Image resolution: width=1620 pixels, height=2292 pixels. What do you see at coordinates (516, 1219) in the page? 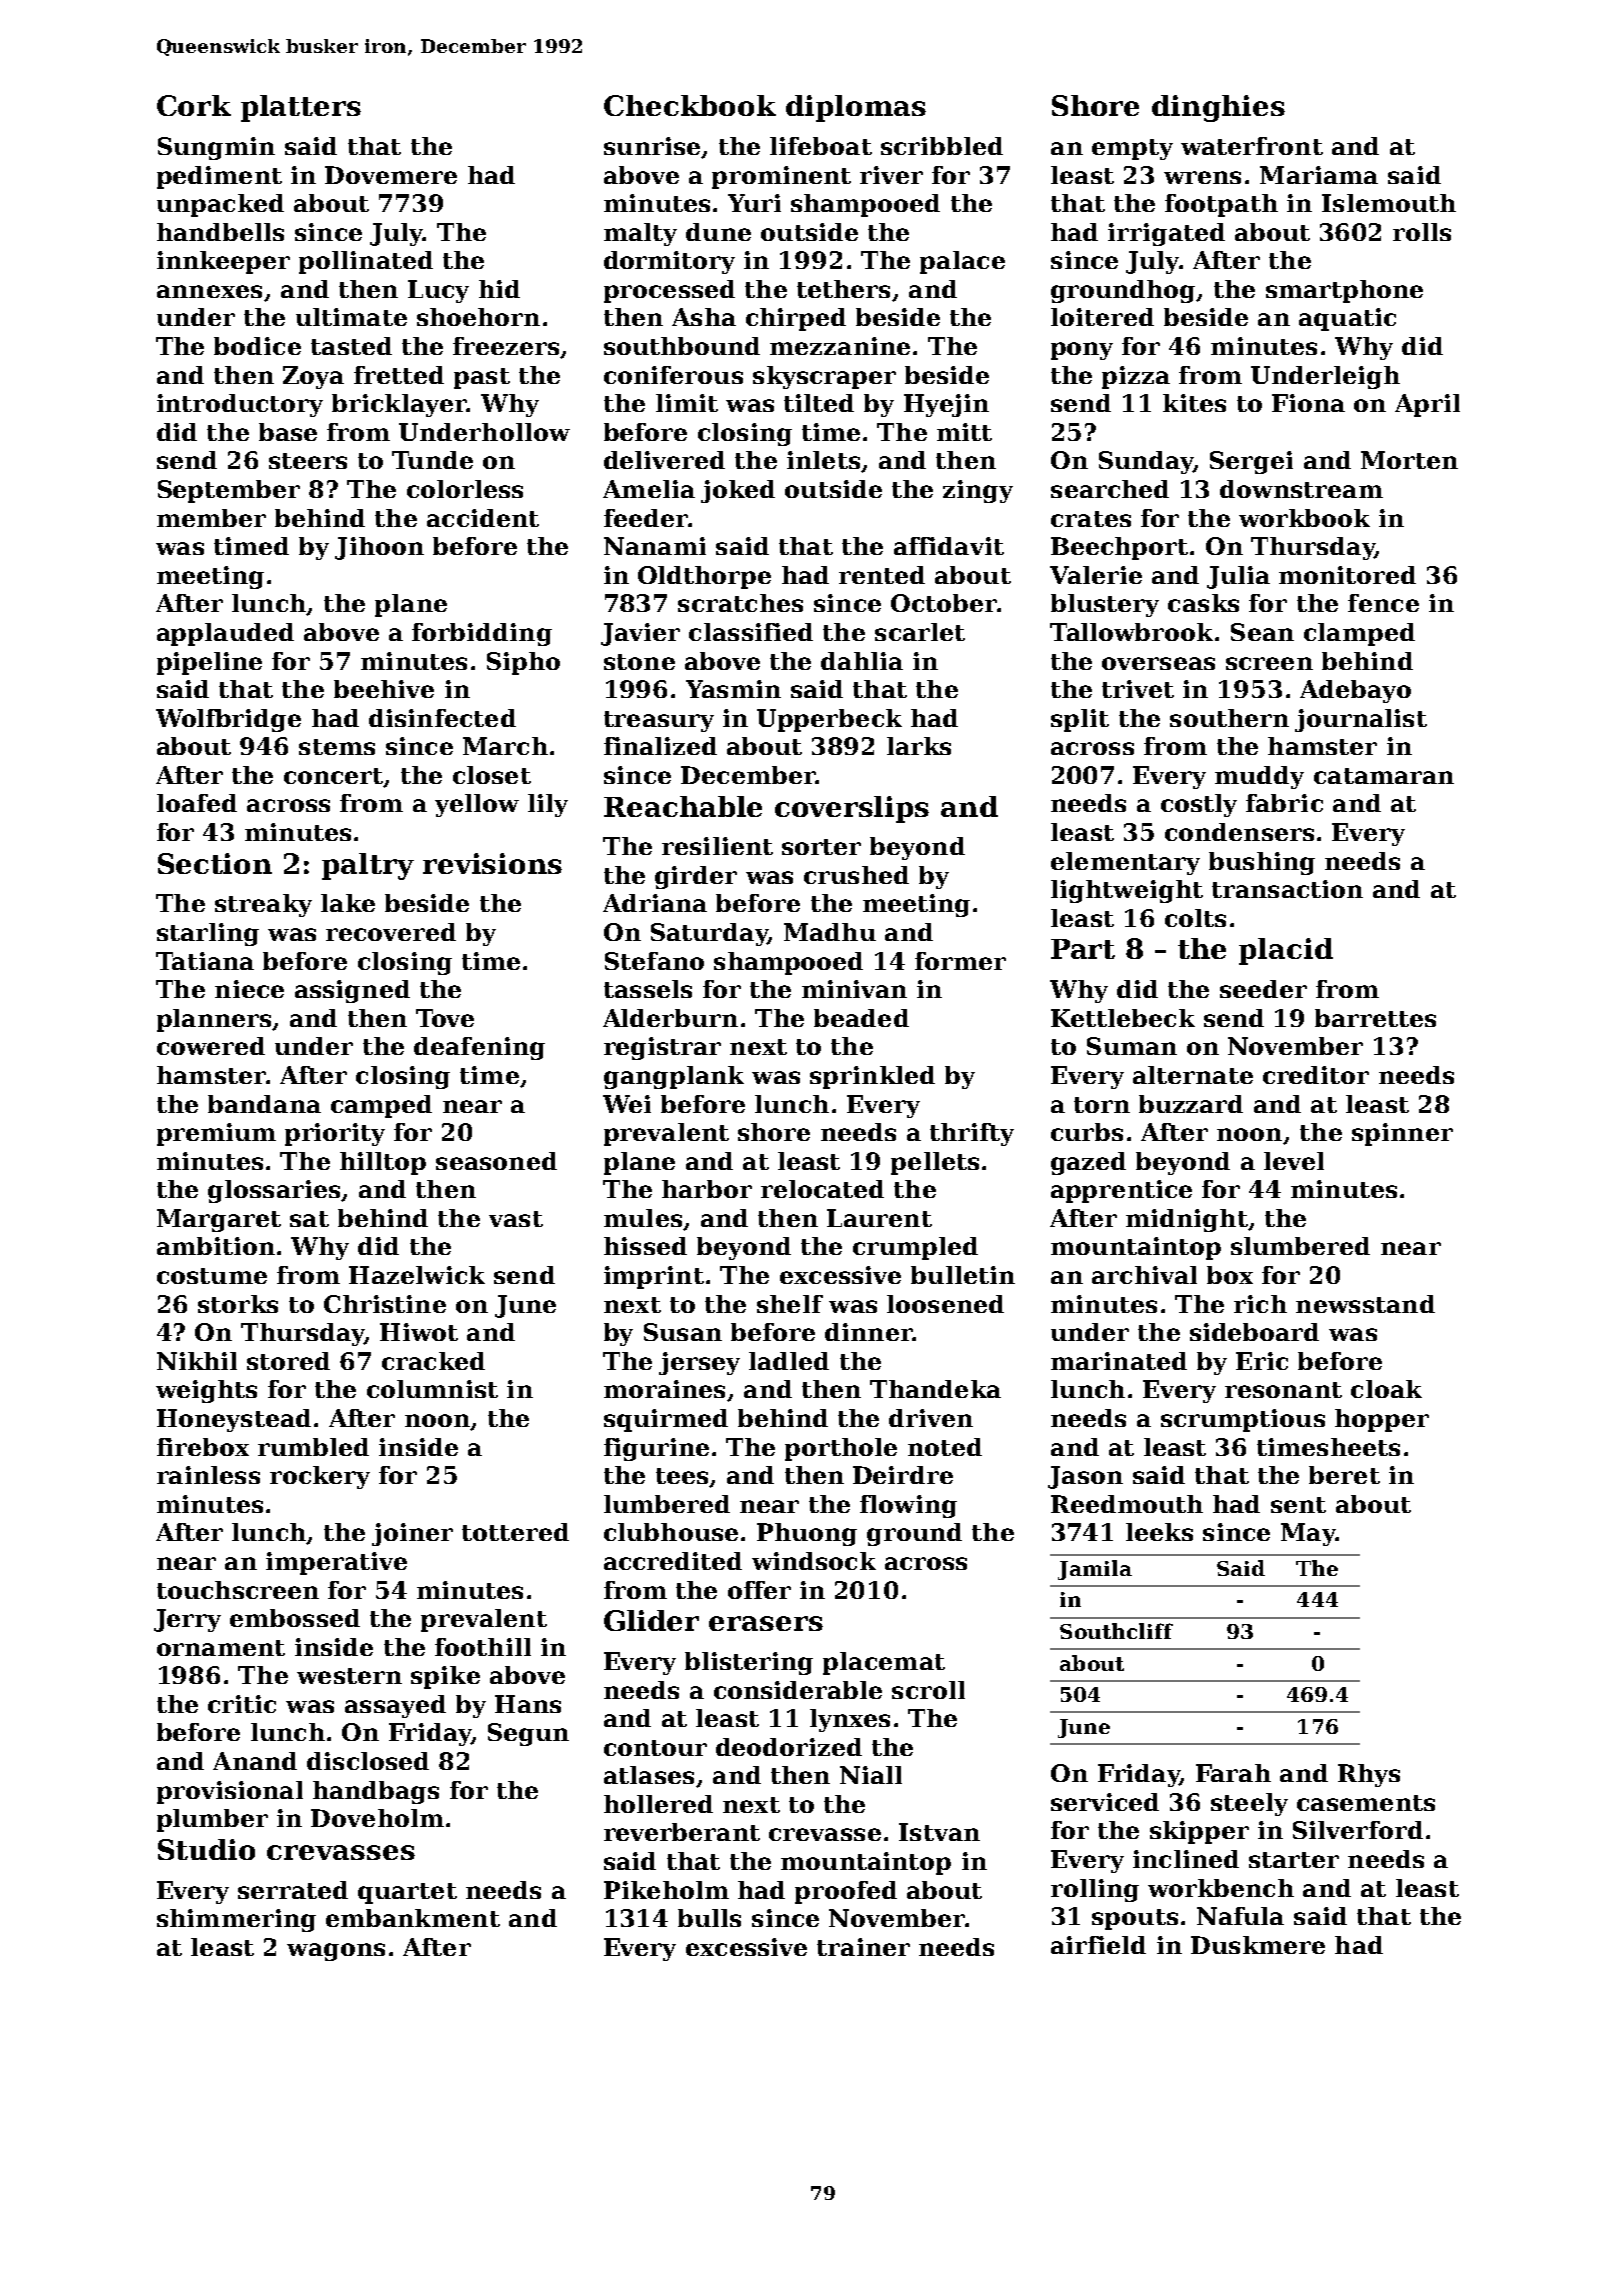
I see `vast` at bounding box center [516, 1219].
